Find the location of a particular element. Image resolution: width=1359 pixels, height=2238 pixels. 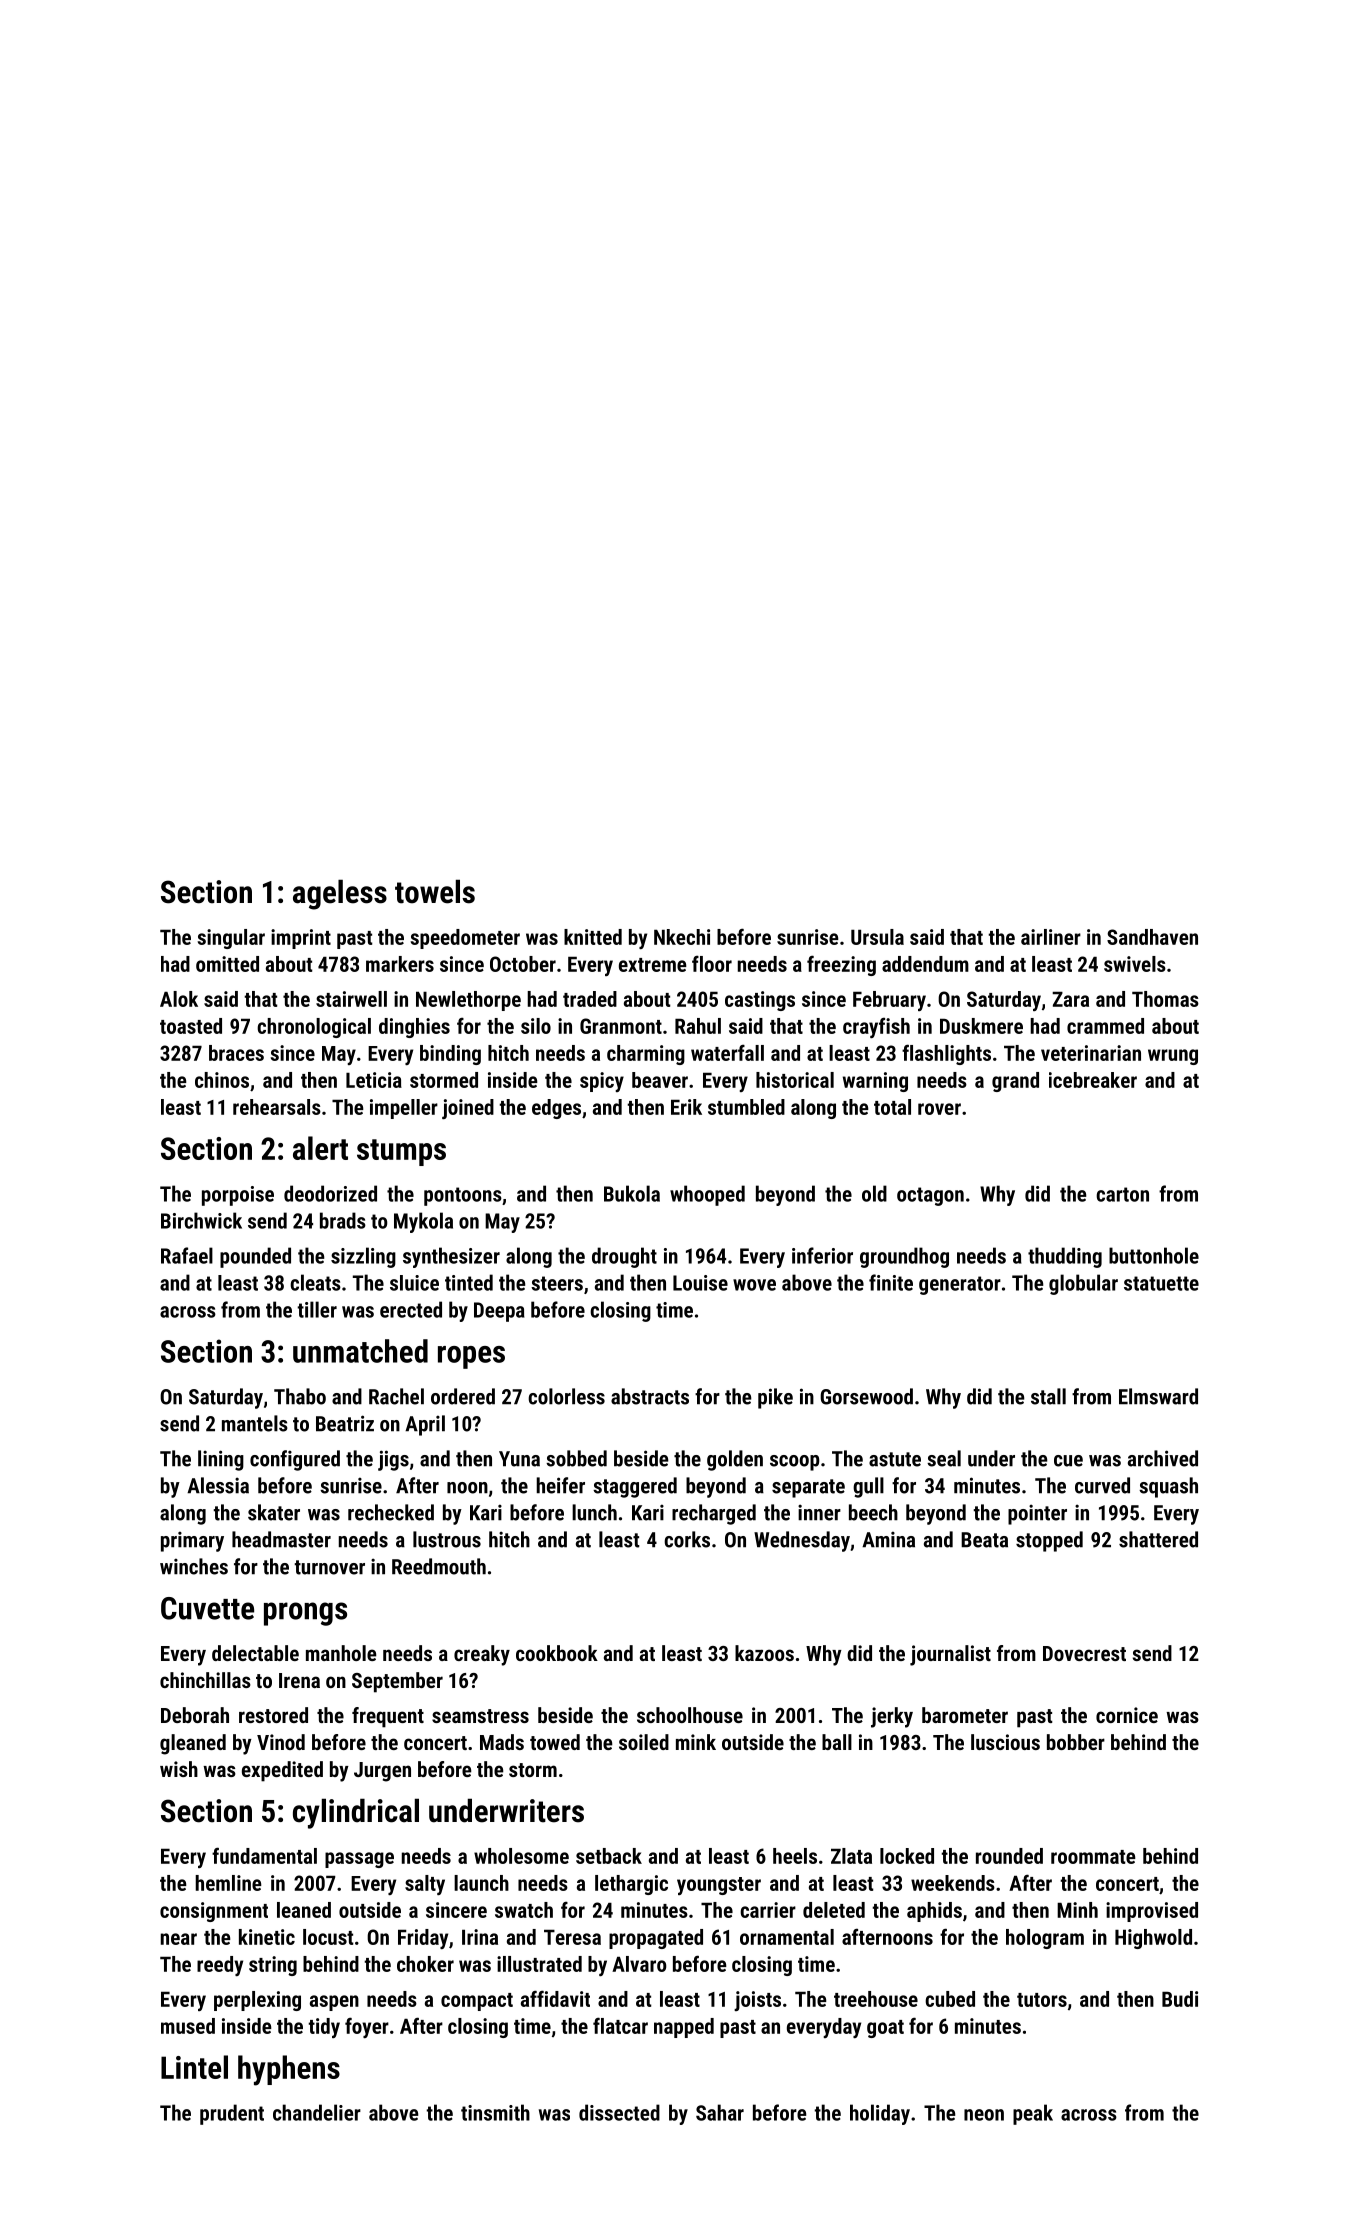

hyphens is located at coordinates (289, 2070).
